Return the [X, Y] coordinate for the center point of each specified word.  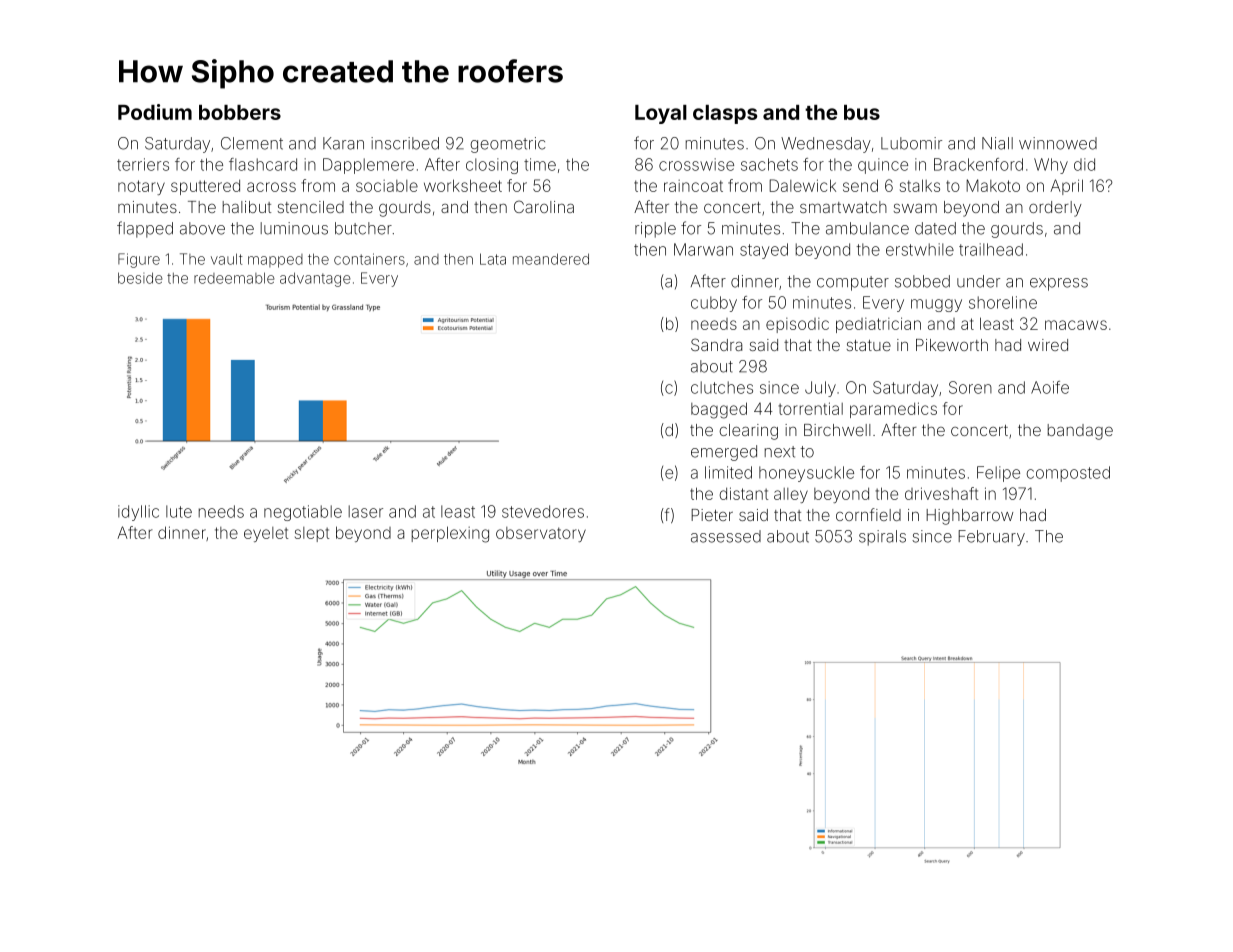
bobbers [240, 112]
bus [862, 112]
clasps [725, 114]
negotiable [303, 513]
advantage [315, 279]
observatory [541, 534]
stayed [764, 251]
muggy [936, 305]
